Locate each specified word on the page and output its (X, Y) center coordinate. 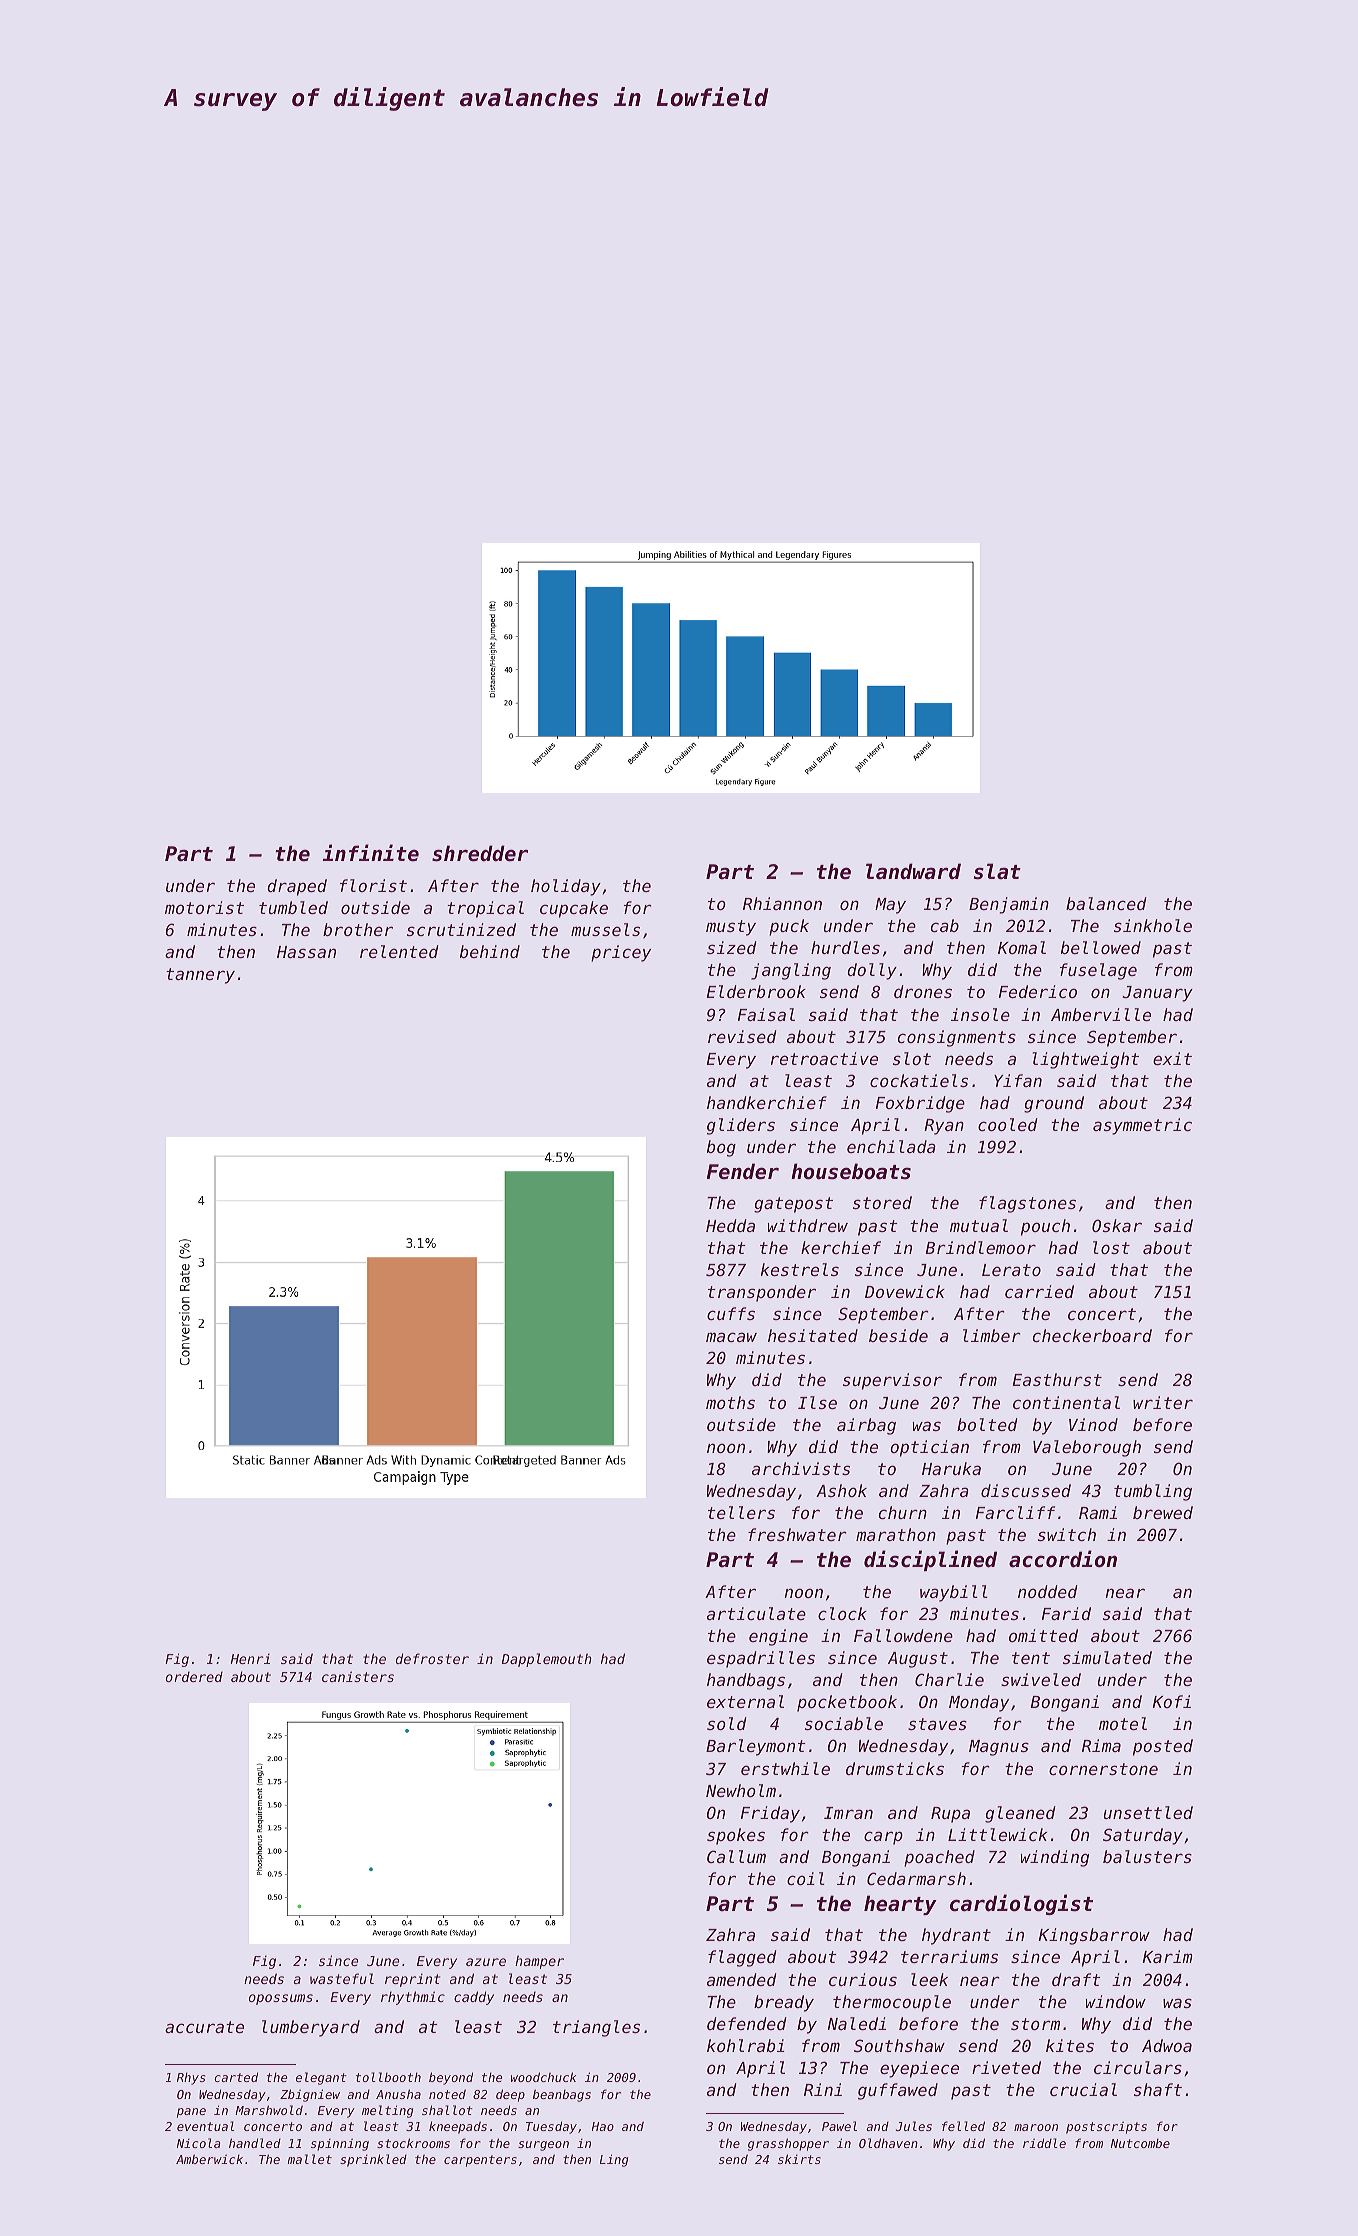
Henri (250, 1658)
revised (742, 1036)
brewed (1163, 1512)
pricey (621, 953)
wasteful (342, 1978)
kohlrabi (746, 2045)
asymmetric (1142, 1126)
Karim (1168, 1956)
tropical (485, 909)
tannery (200, 976)
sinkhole (1153, 925)
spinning (340, 2144)
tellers (741, 1512)
